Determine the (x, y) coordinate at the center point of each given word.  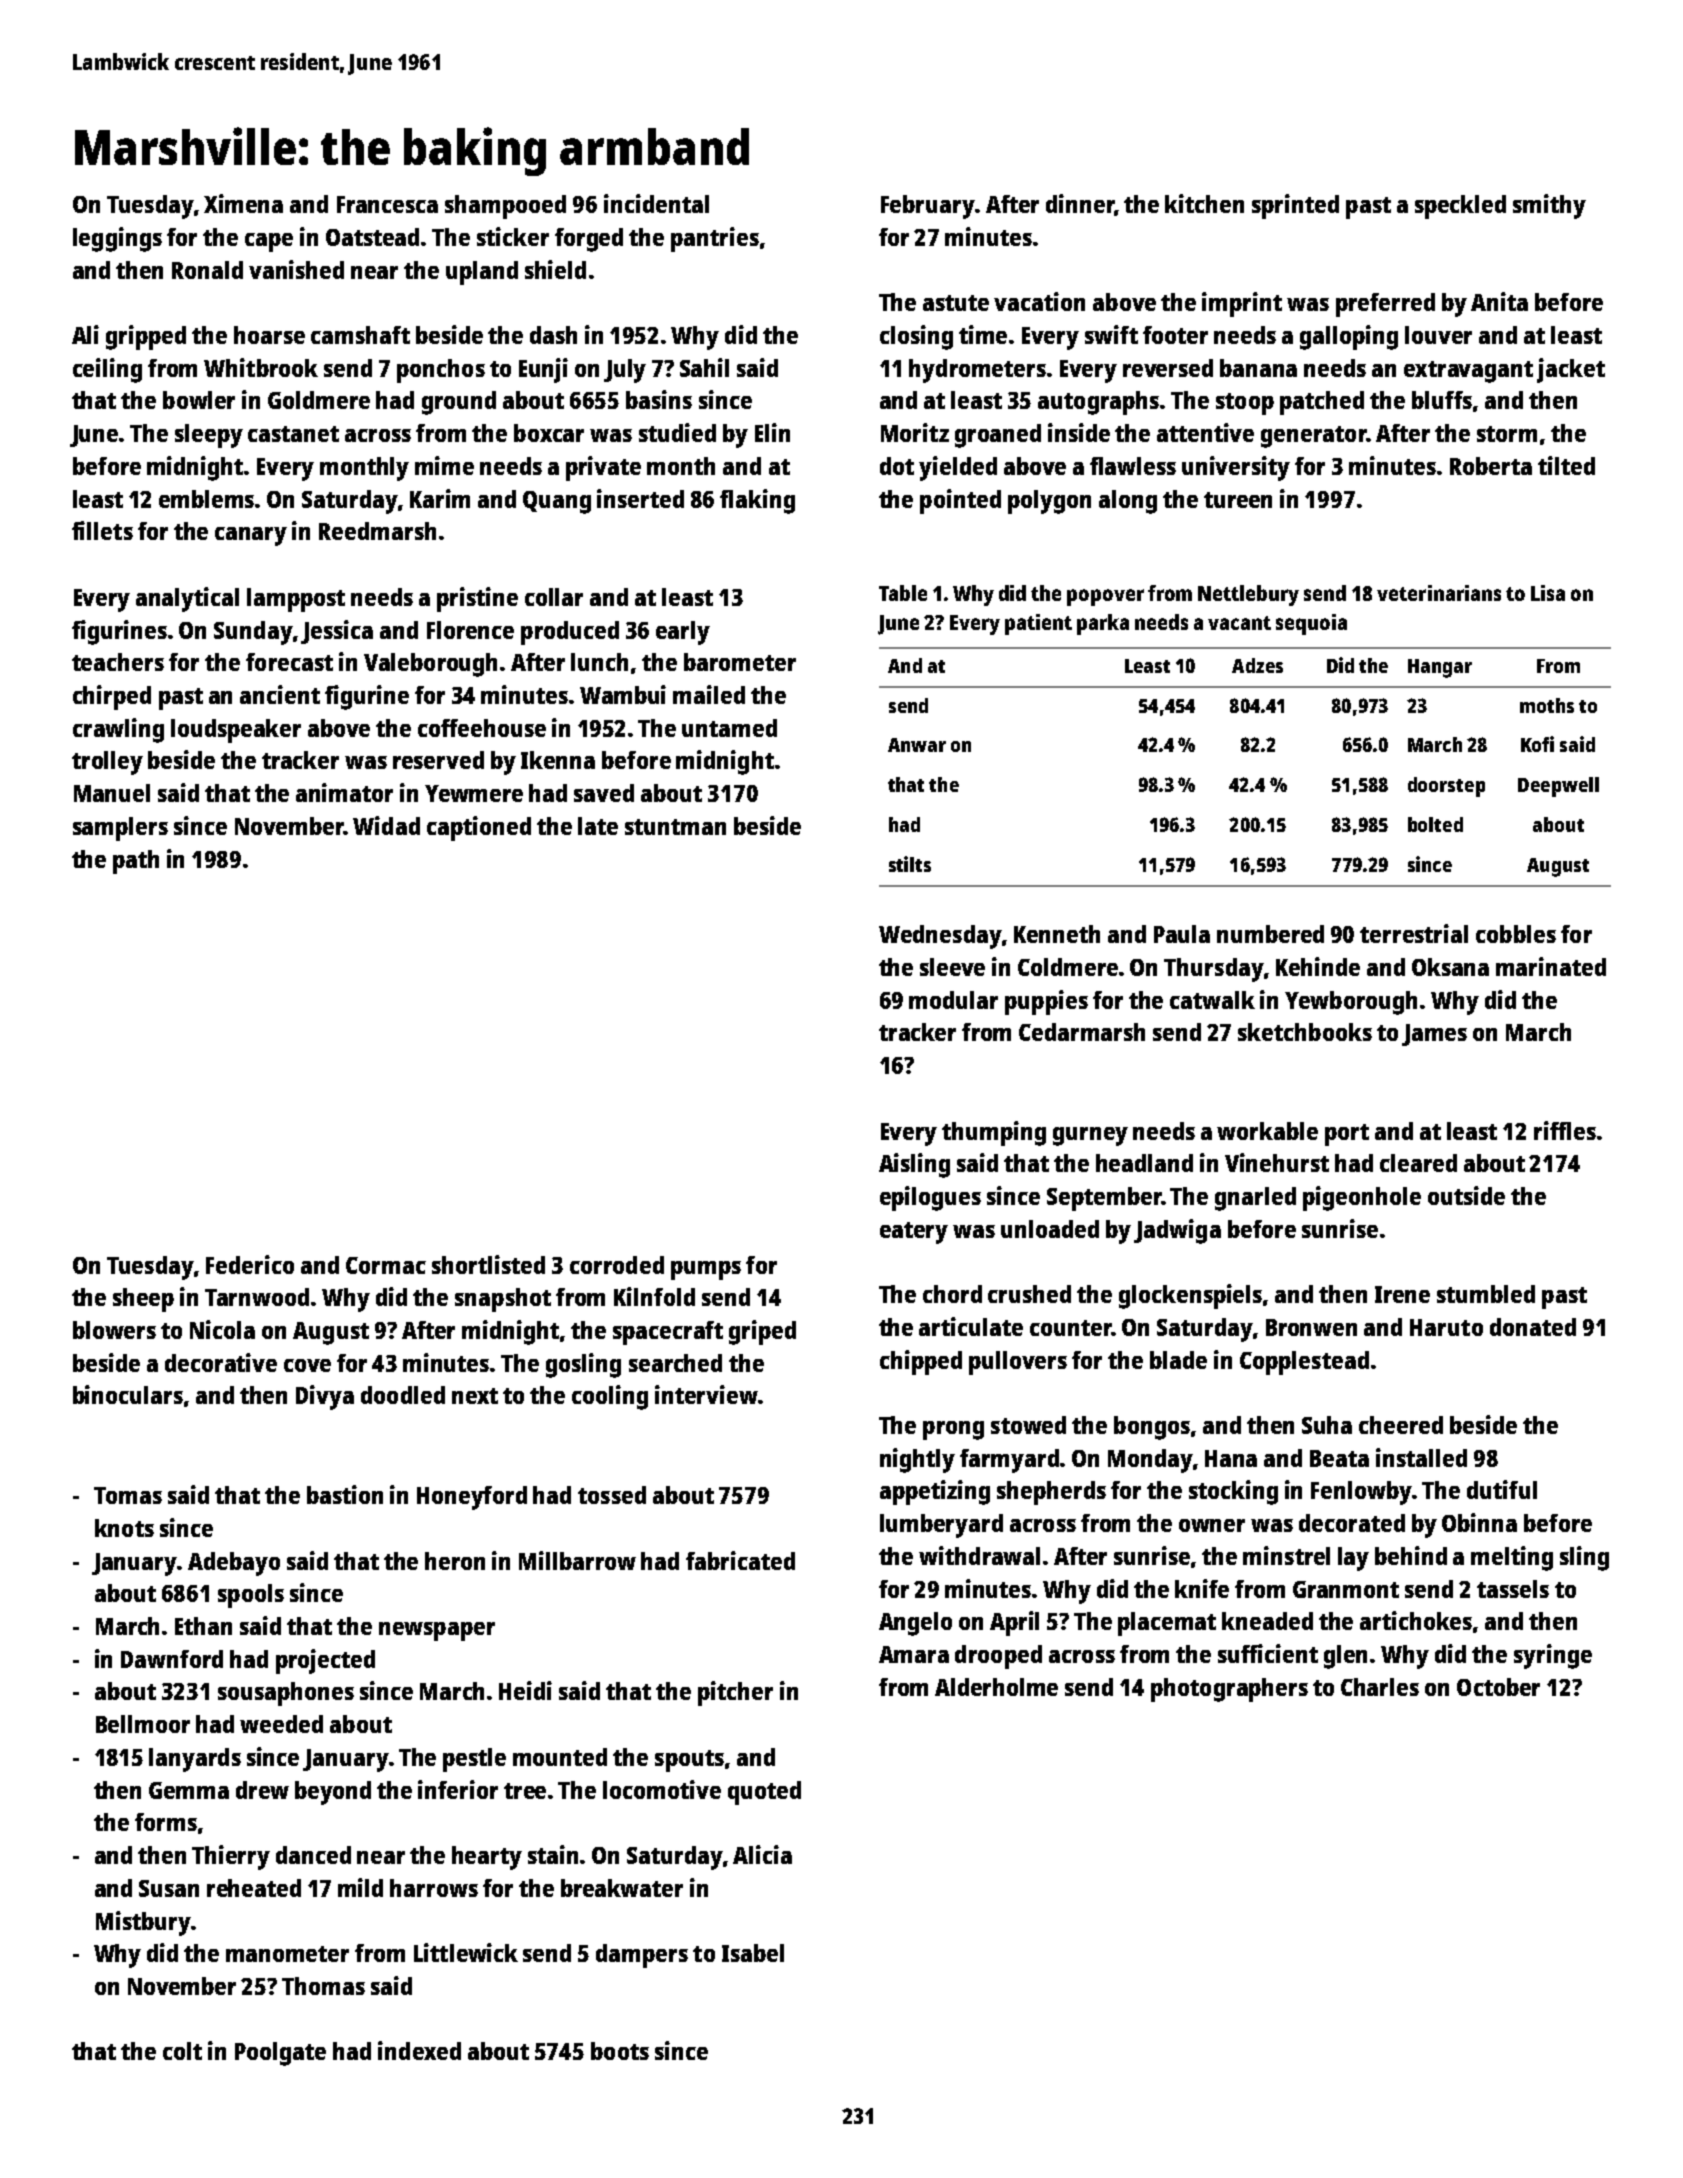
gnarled (1255, 1199)
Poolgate (280, 2054)
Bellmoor (143, 1724)
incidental (656, 203)
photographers (1229, 1690)
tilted (1566, 465)
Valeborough (430, 665)
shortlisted (488, 1264)
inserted (640, 498)
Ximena (243, 203)
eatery (914, 1233)
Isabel (753, 1953)
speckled (1460, 207)
